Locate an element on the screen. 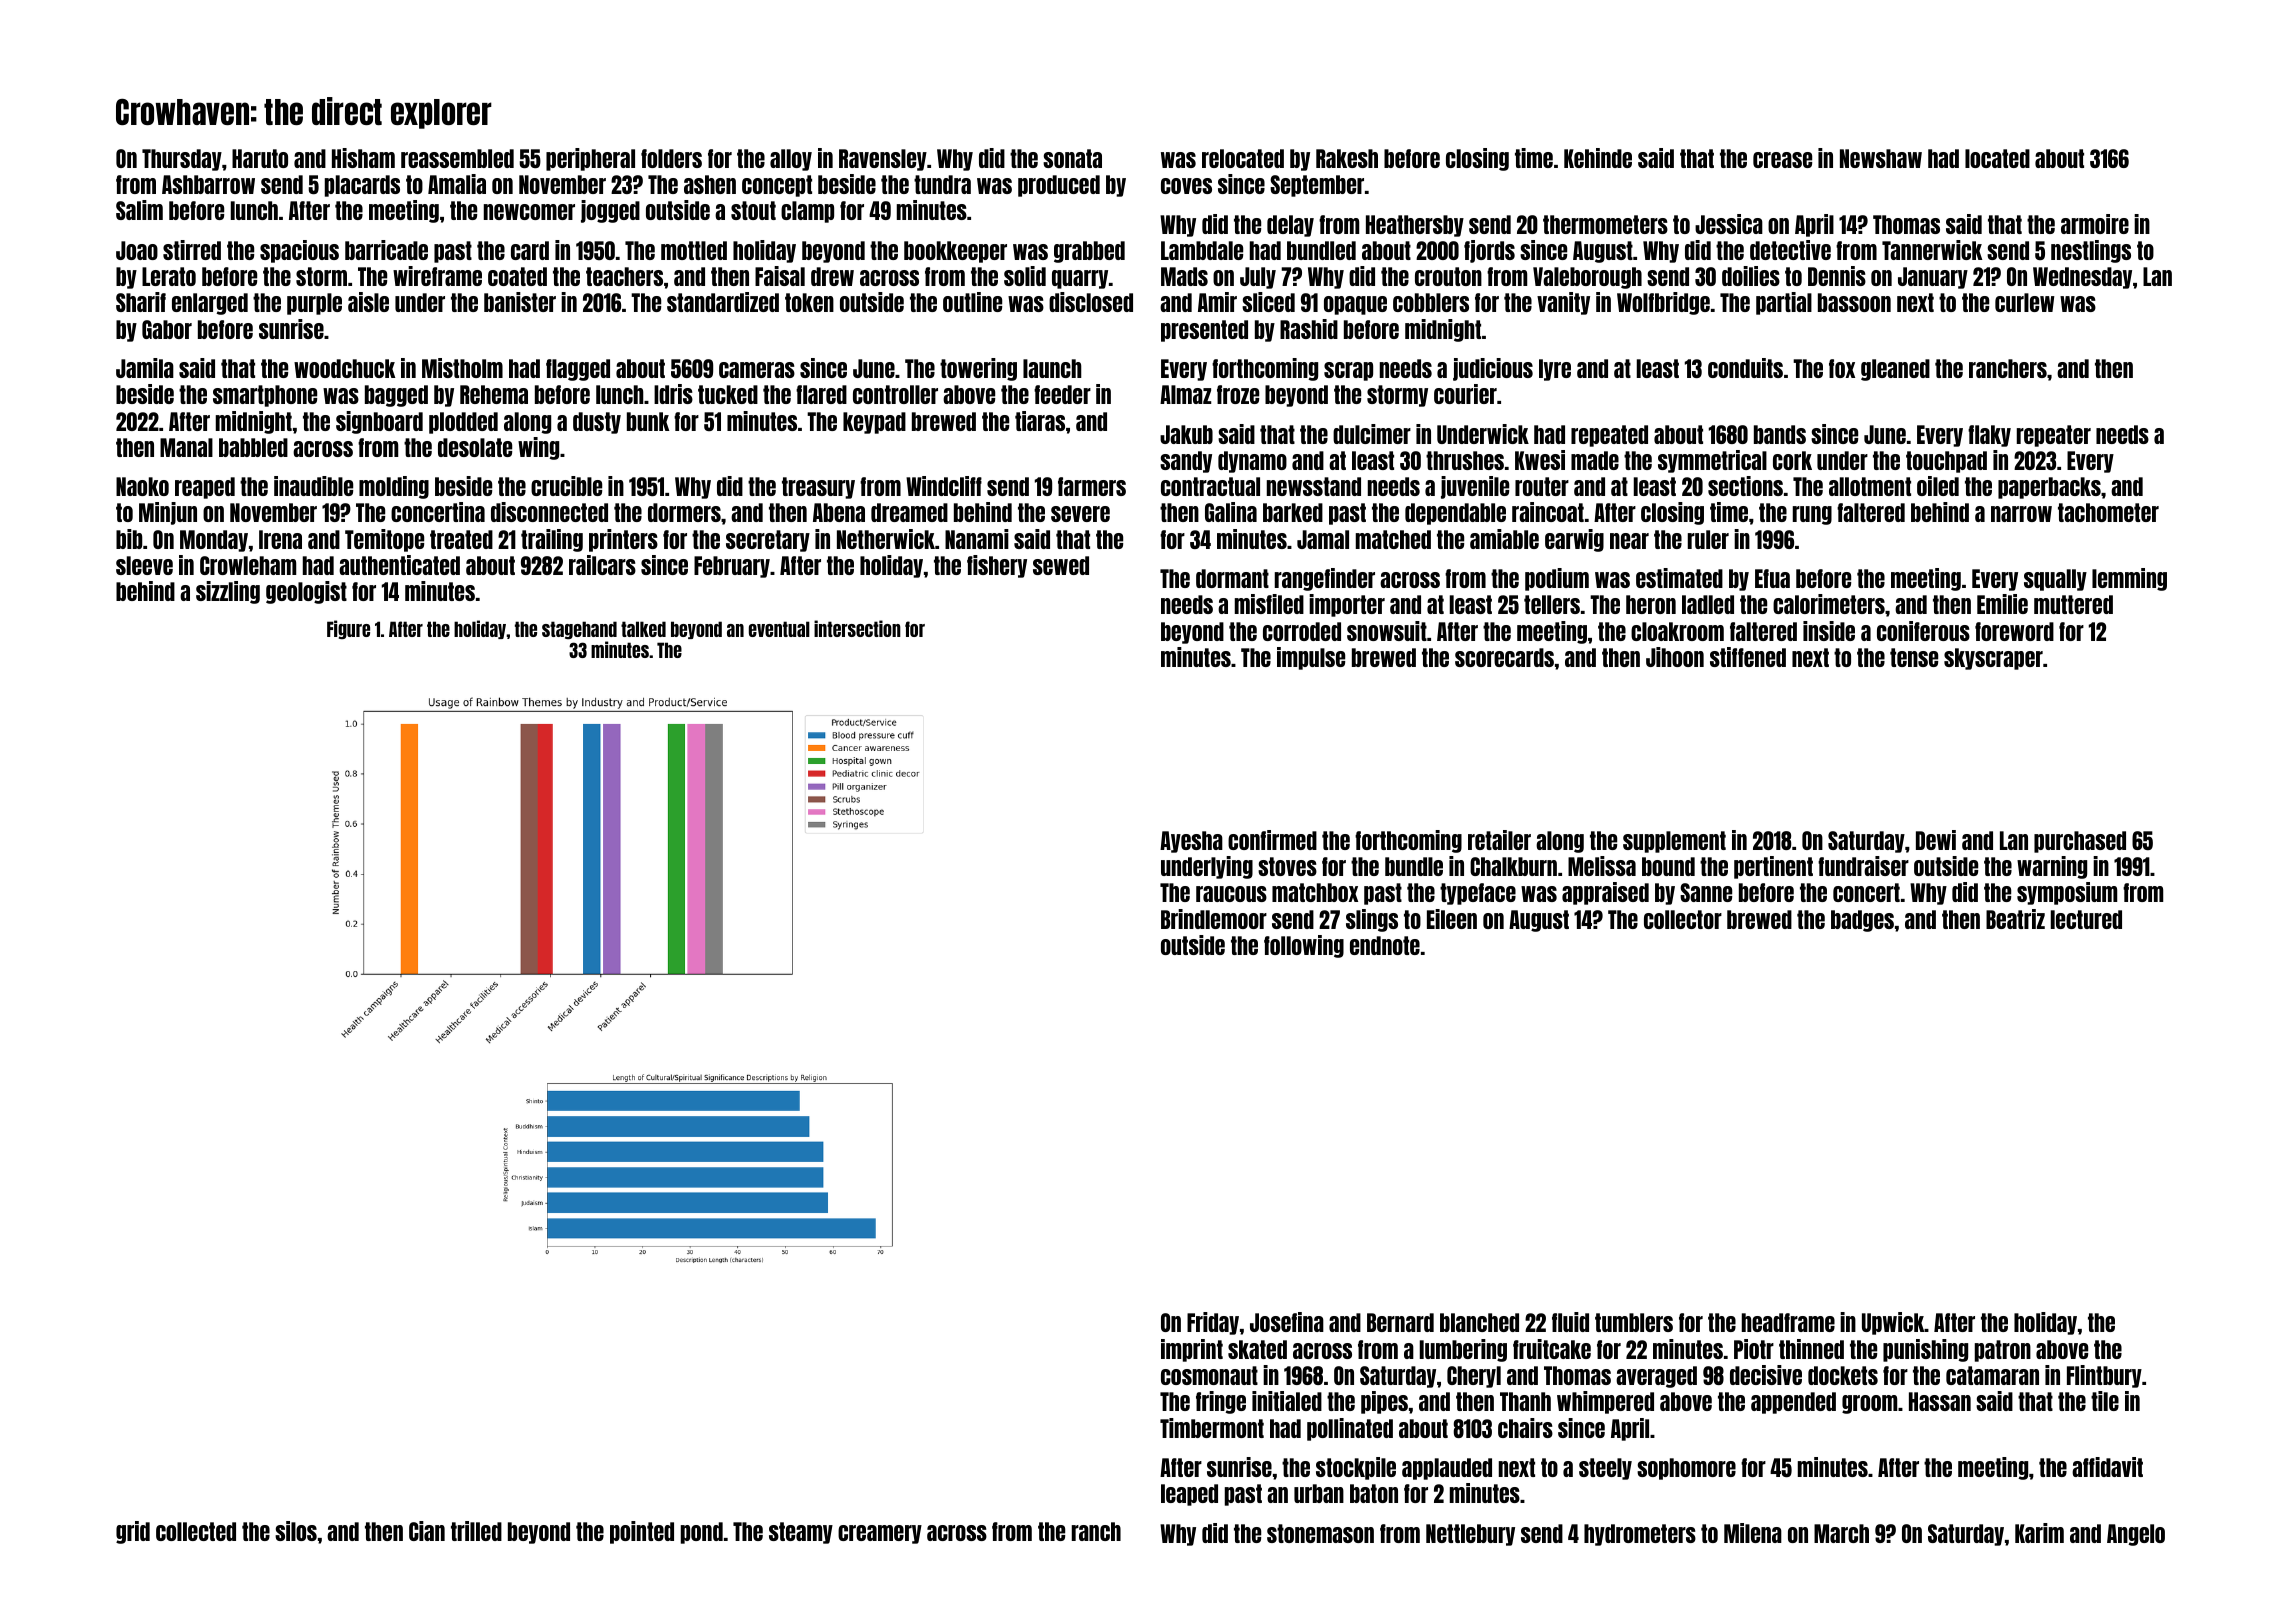 This screenshot has width=2296, height=1624. lectured is located at coordinates (2086, 919).
